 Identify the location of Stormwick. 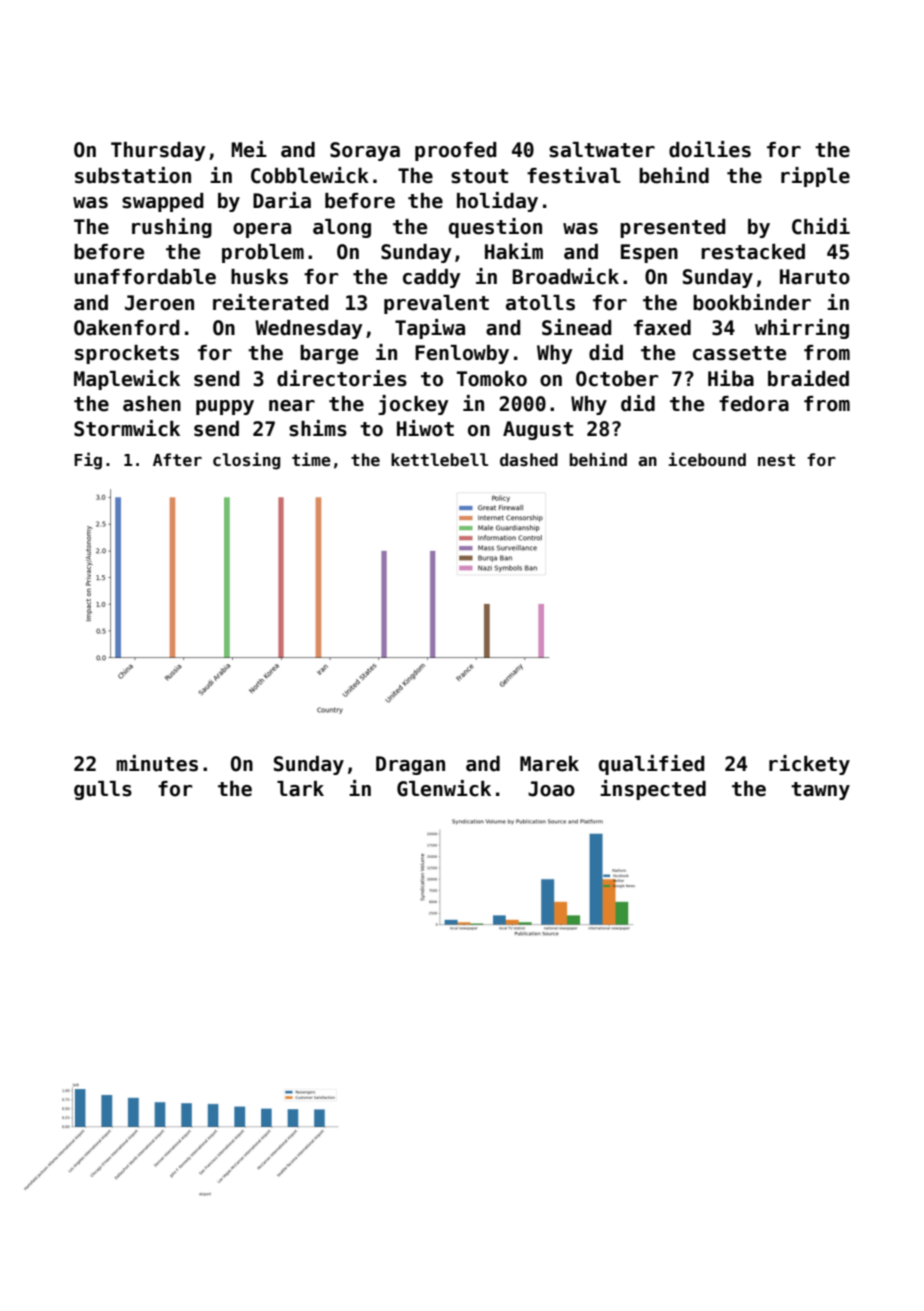
(127, 428).
